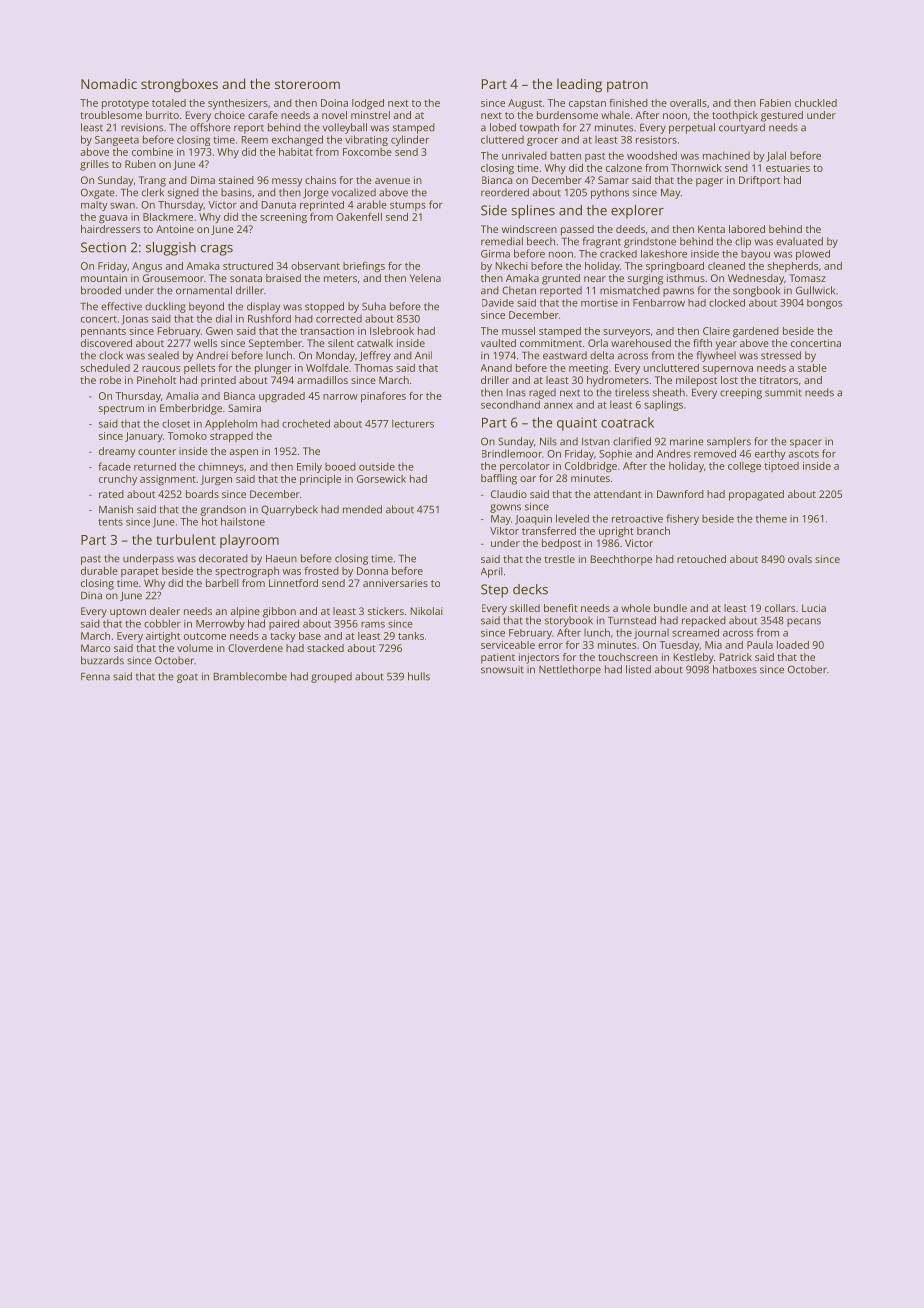 The image size is (924, 1308). Describe the element at coordinates (121, 410) in the screenshot. I see `spectrum` at that location.
